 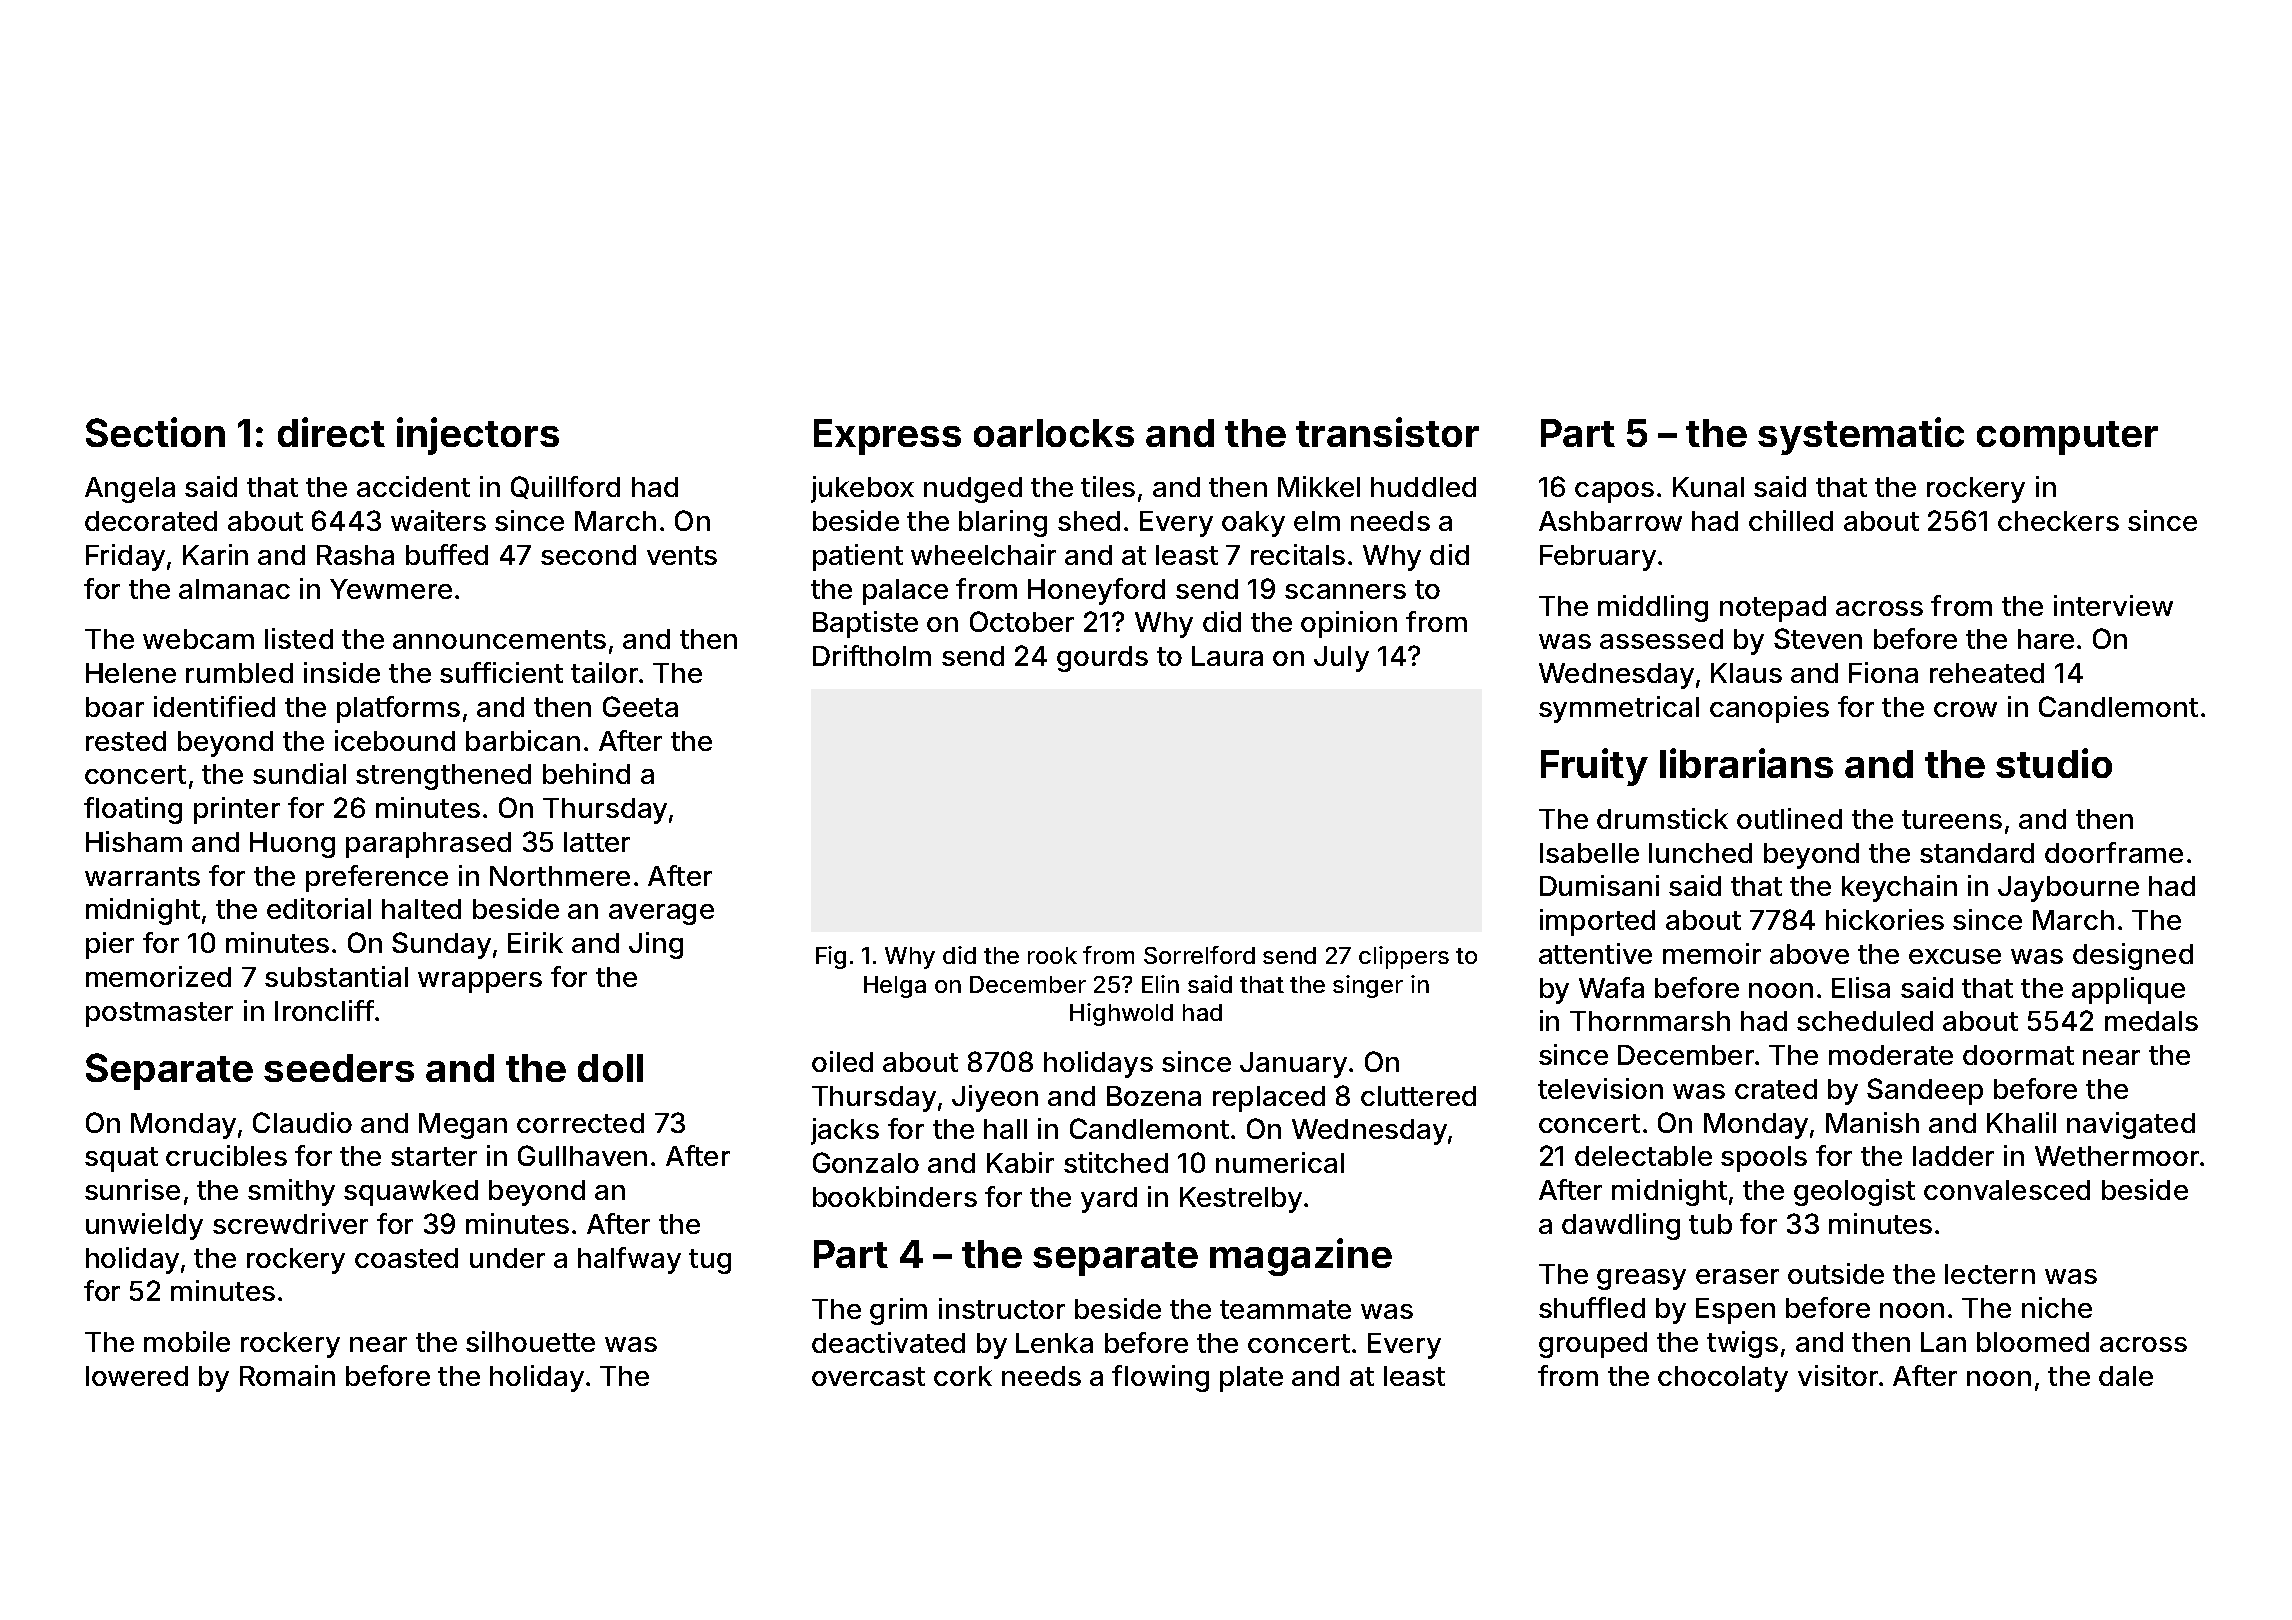 I want to click on transistor, so click(x=1387, y=432).
